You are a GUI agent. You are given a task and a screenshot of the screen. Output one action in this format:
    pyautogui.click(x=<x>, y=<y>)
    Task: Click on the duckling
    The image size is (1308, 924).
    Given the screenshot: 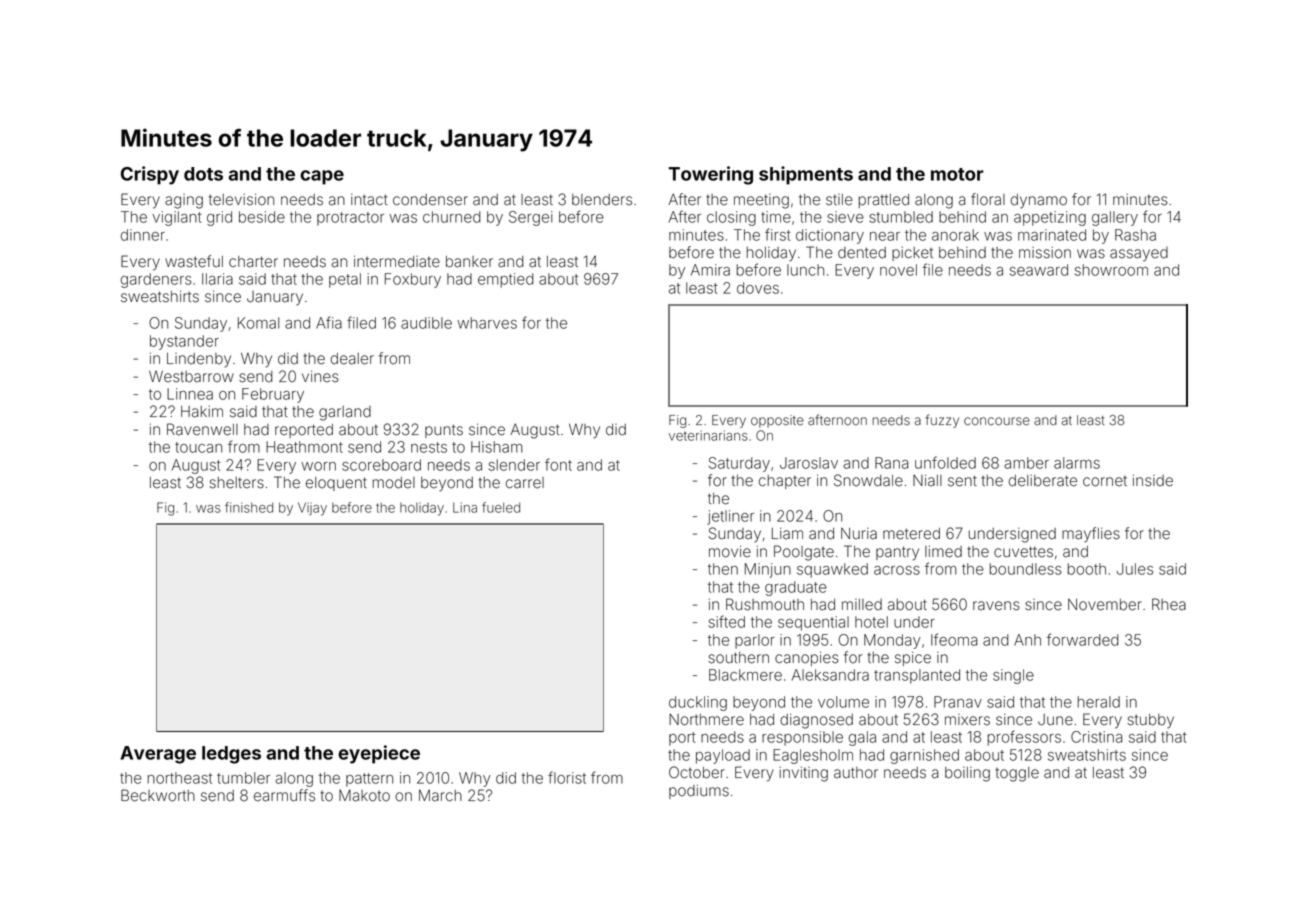 What is the action you would take?
    pyautogui.click(x=698, y=703)
